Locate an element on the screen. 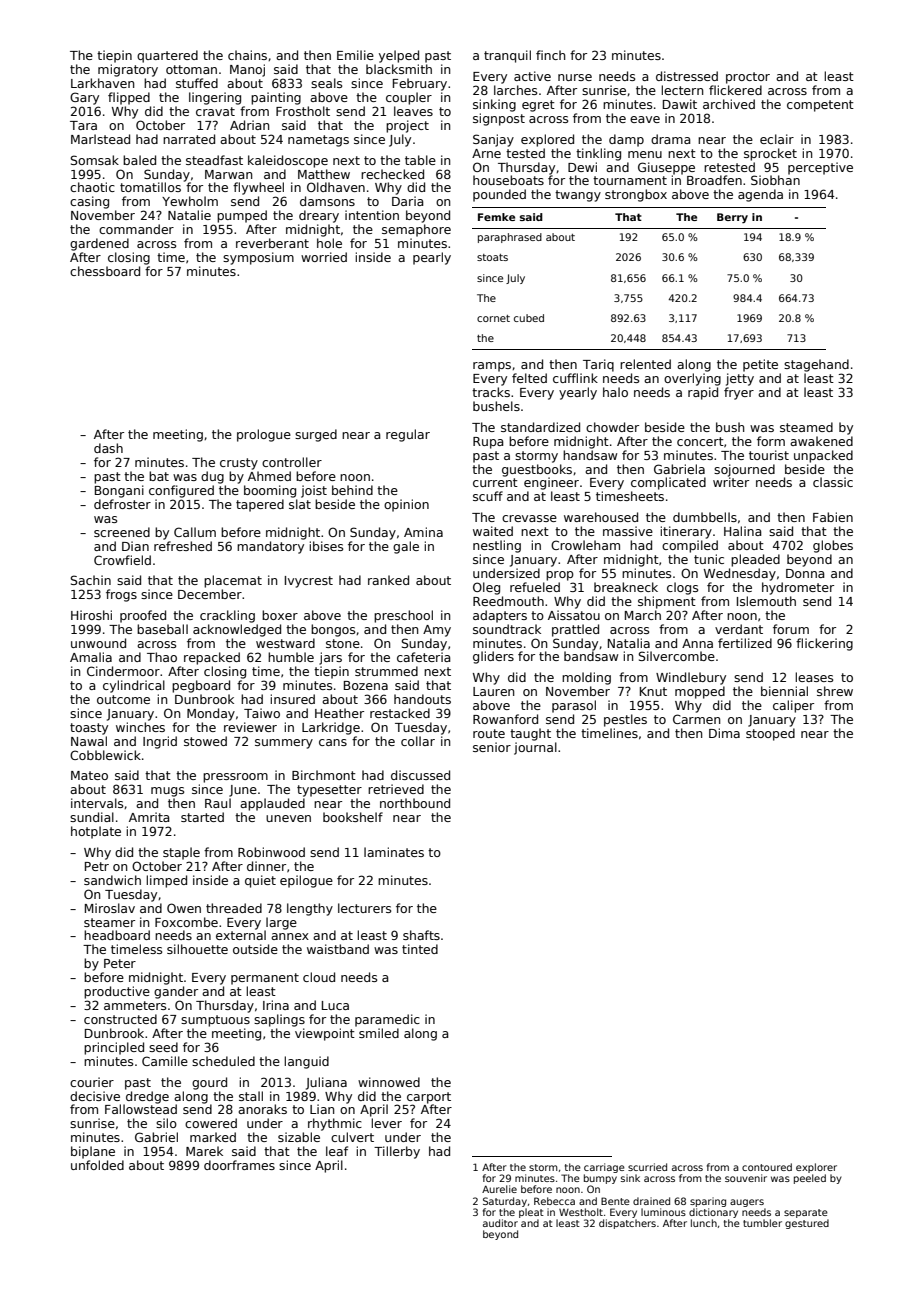  verdant is located at coordinates (739, 629).
